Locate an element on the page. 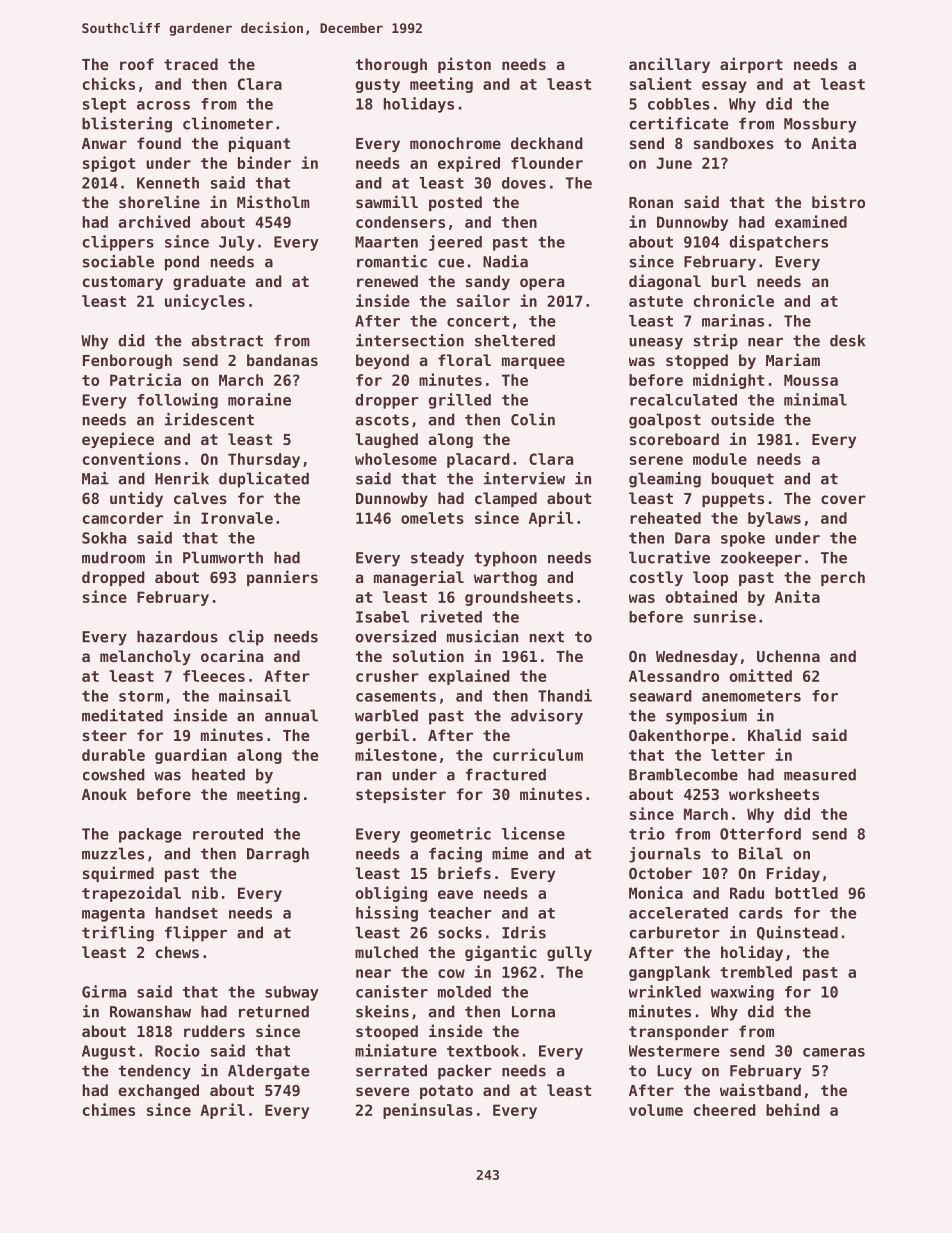 This page has height=1233, width=952. chronicle is located at coordinates (734, 300).
